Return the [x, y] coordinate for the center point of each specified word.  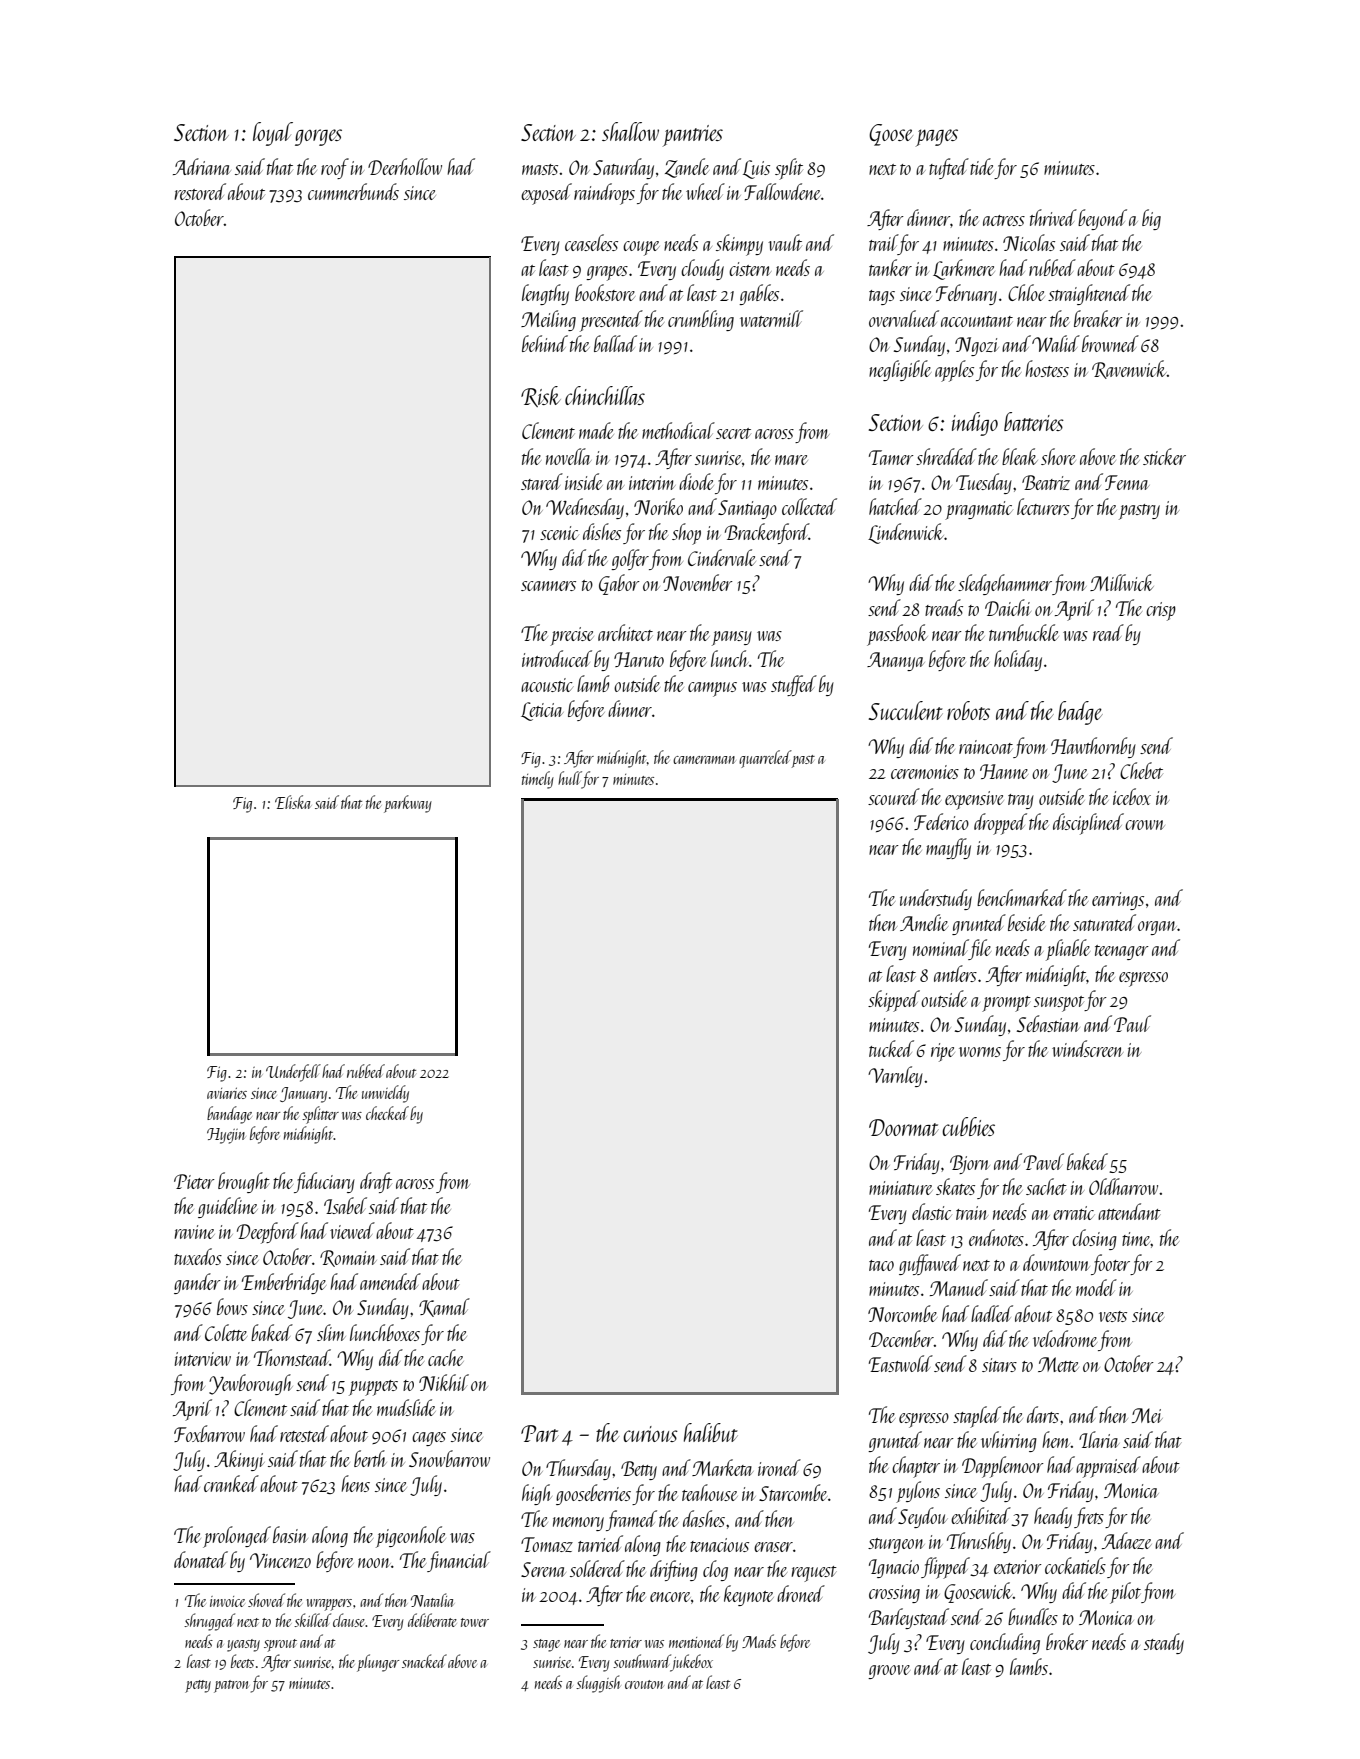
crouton [644, 1684]
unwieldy [385, 1094]
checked [387, 1113]
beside [1027, 922]
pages [937, 138]
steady [1164, 1643]
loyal [273, 134]
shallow [630, 131]
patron [231, 1686]
